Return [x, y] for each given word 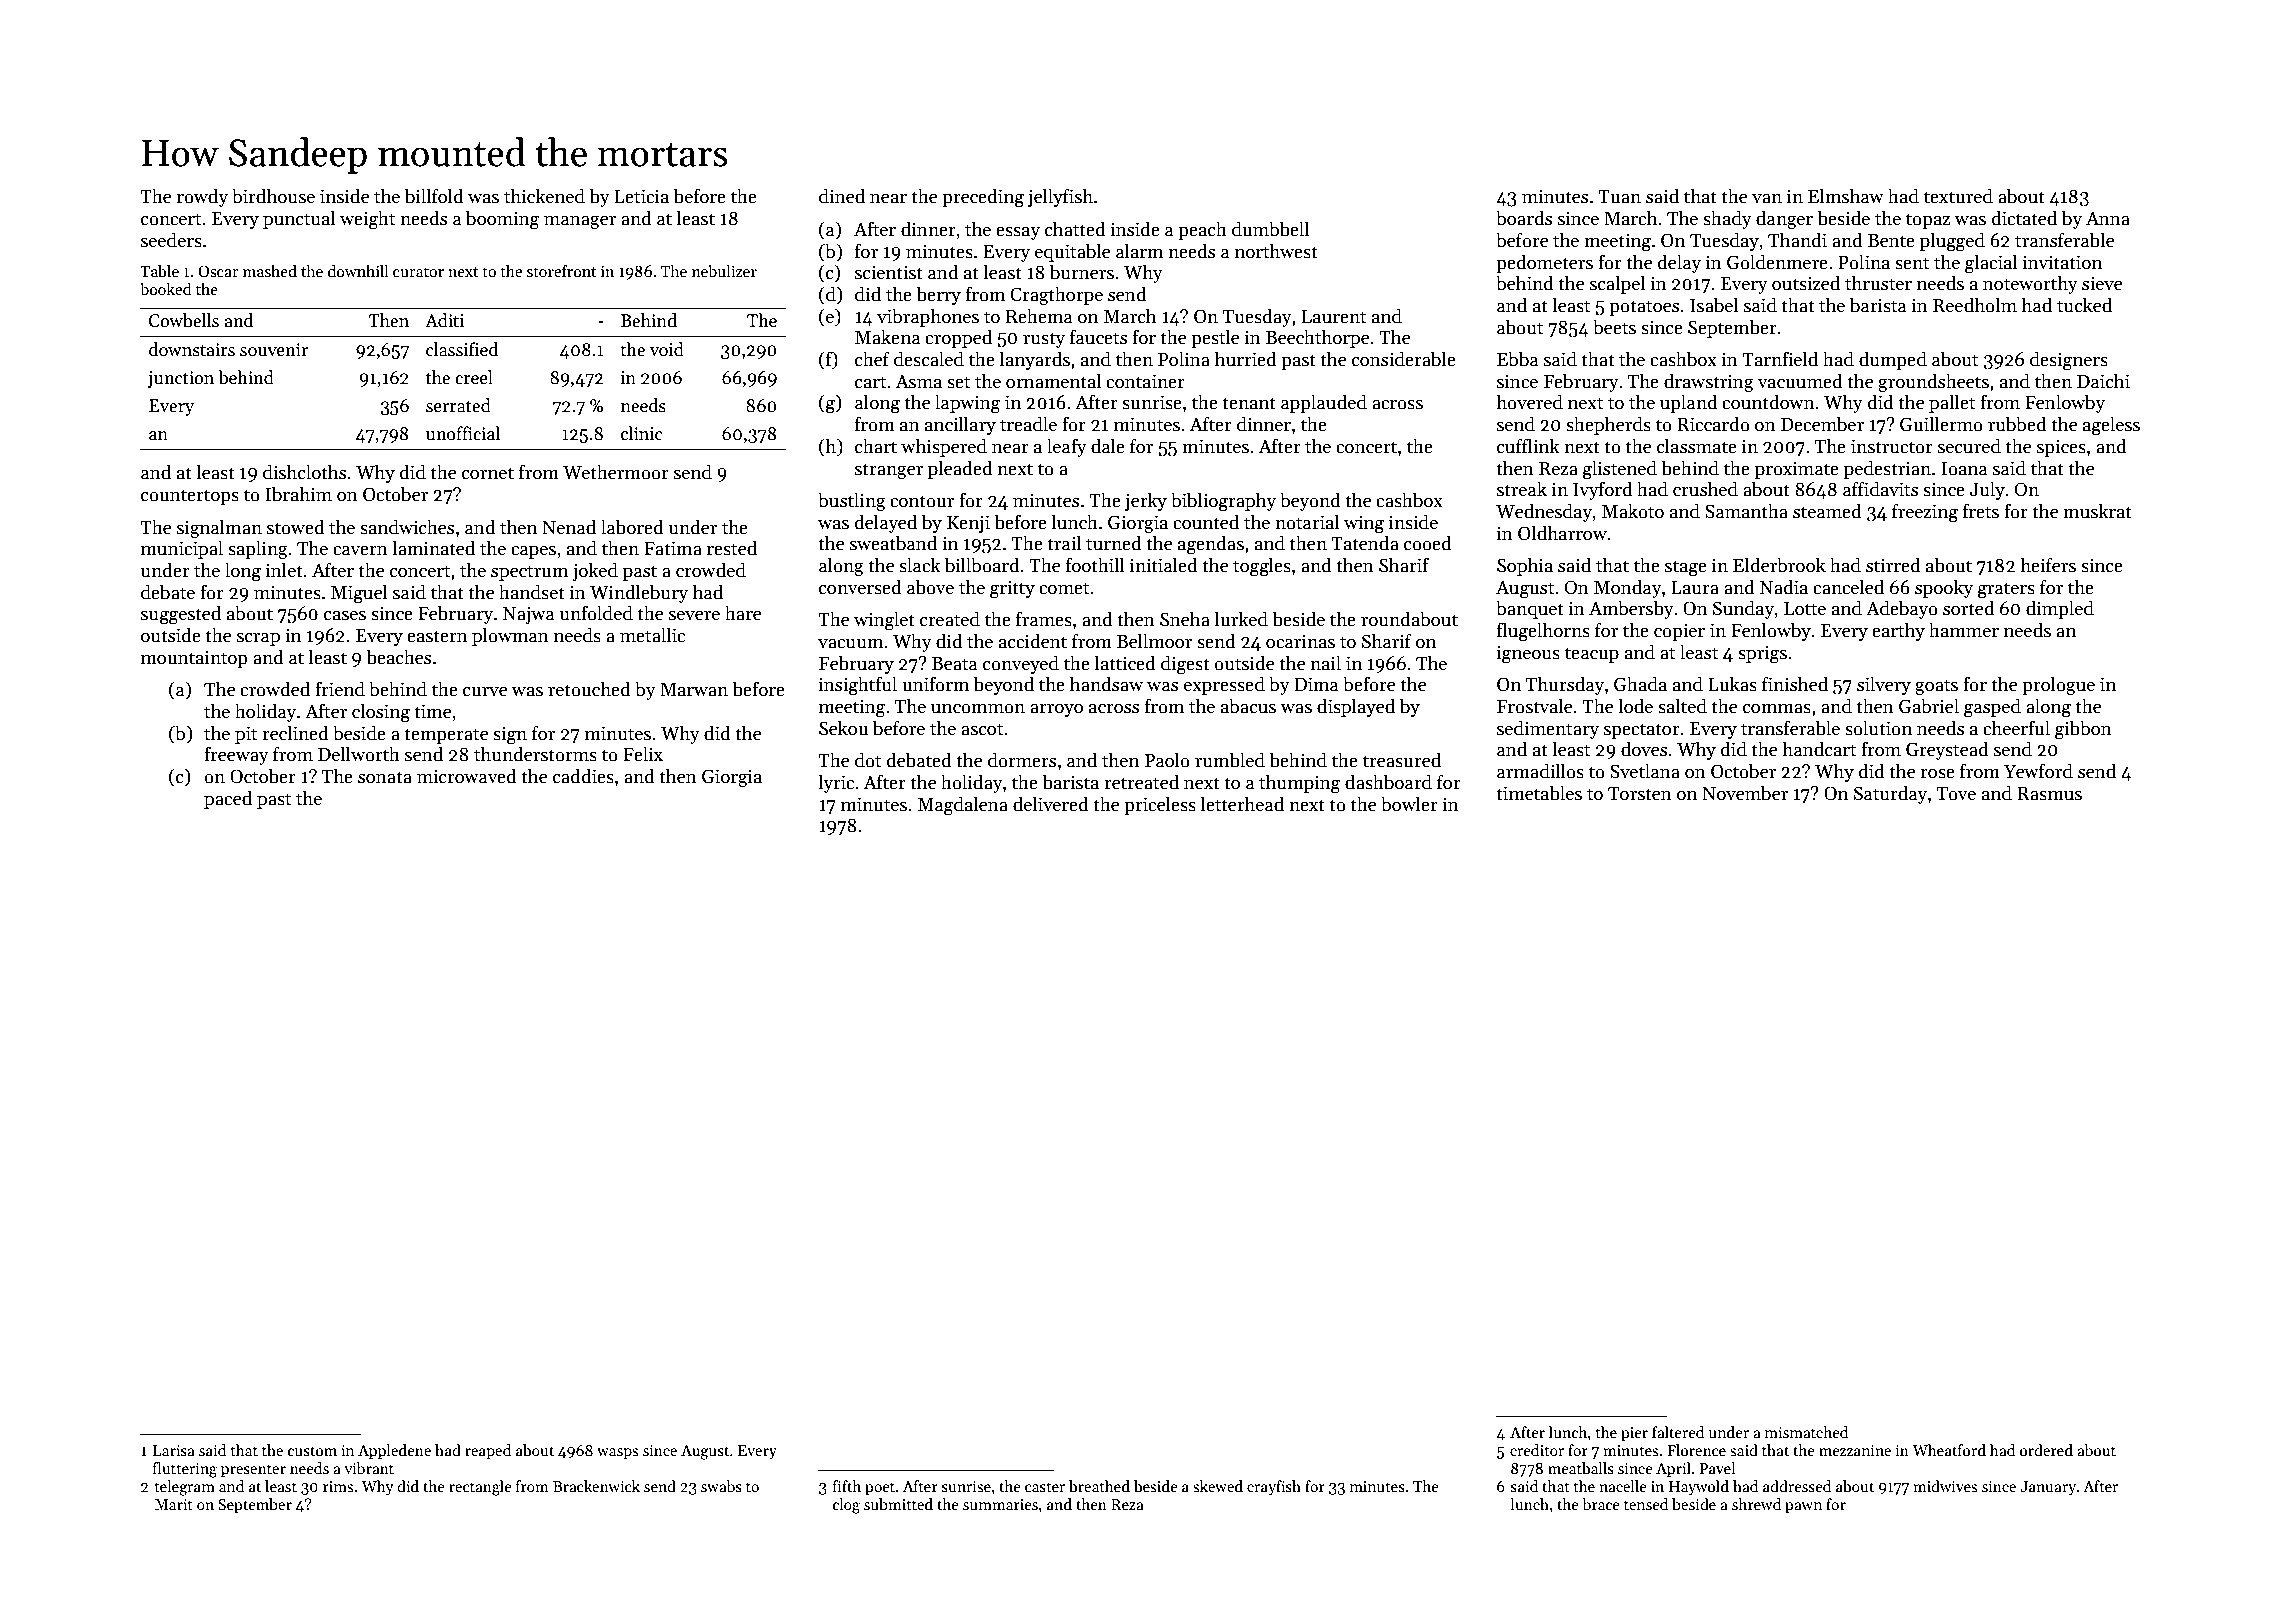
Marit [174, 1504]
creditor [1537, 1450]
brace [1601, 1504]
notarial [1307, 522]
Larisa [174, 1450]
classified [462, 349]
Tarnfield [1780, 359]
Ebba [1518, 359]
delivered [1051, 804]
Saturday [1890, 794]
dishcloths [304, 472]
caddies [583, 776]
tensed [1646, 1504]
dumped [1893, 360]
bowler [1409, 804]
